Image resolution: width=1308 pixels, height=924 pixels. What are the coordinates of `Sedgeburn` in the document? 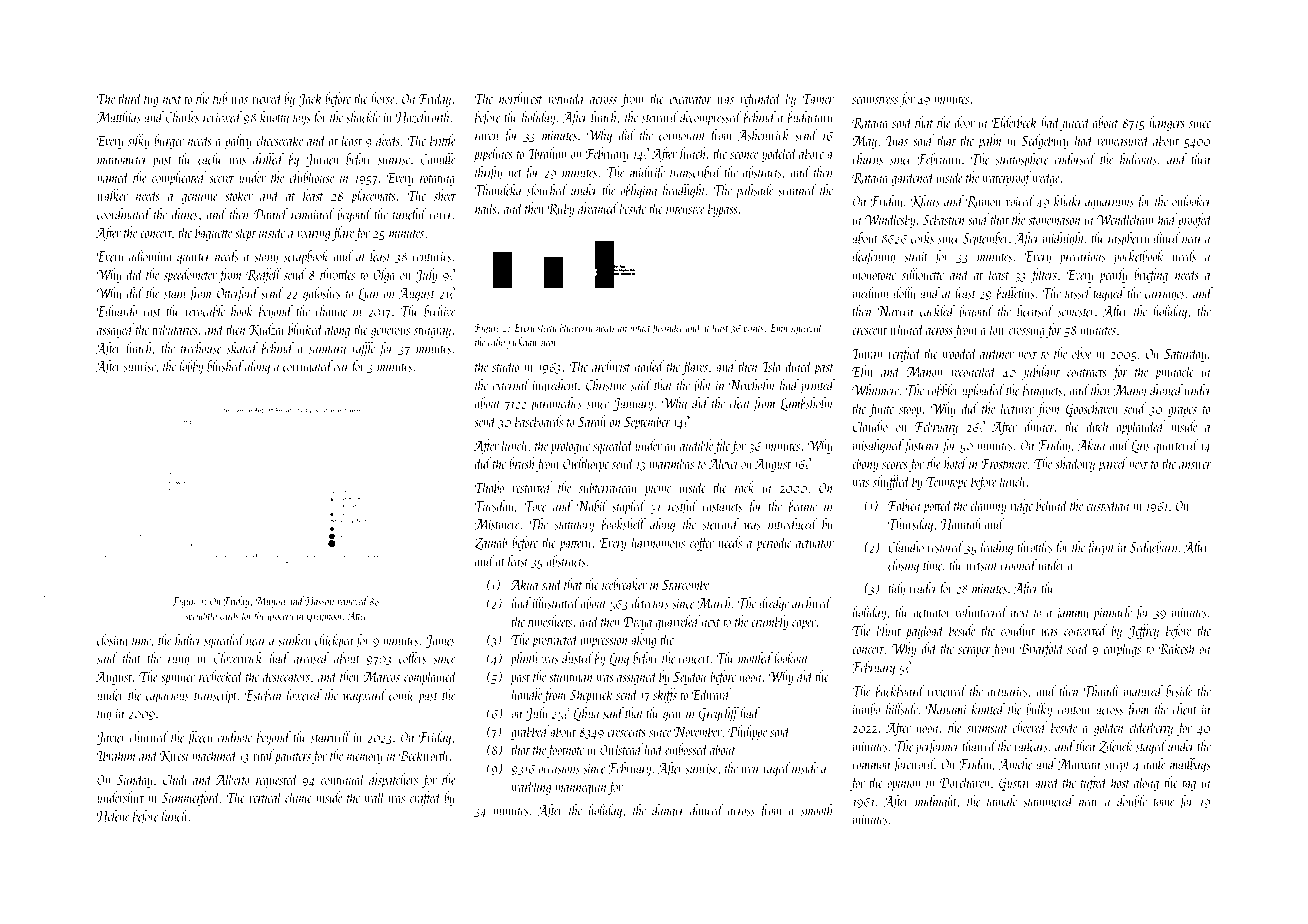 It's located at (1154, 548).
